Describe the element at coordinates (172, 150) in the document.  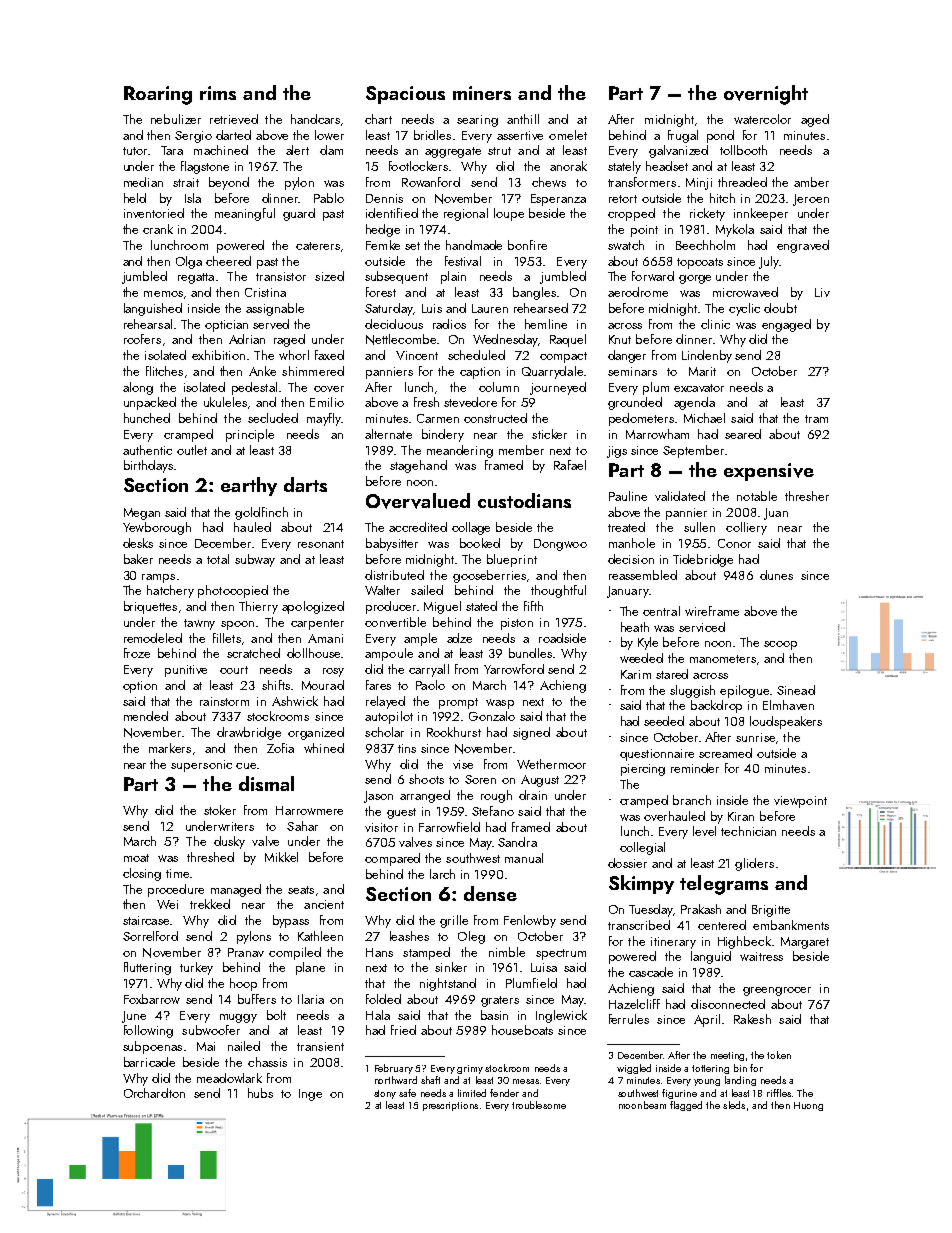
I see `Tara` at that location.
